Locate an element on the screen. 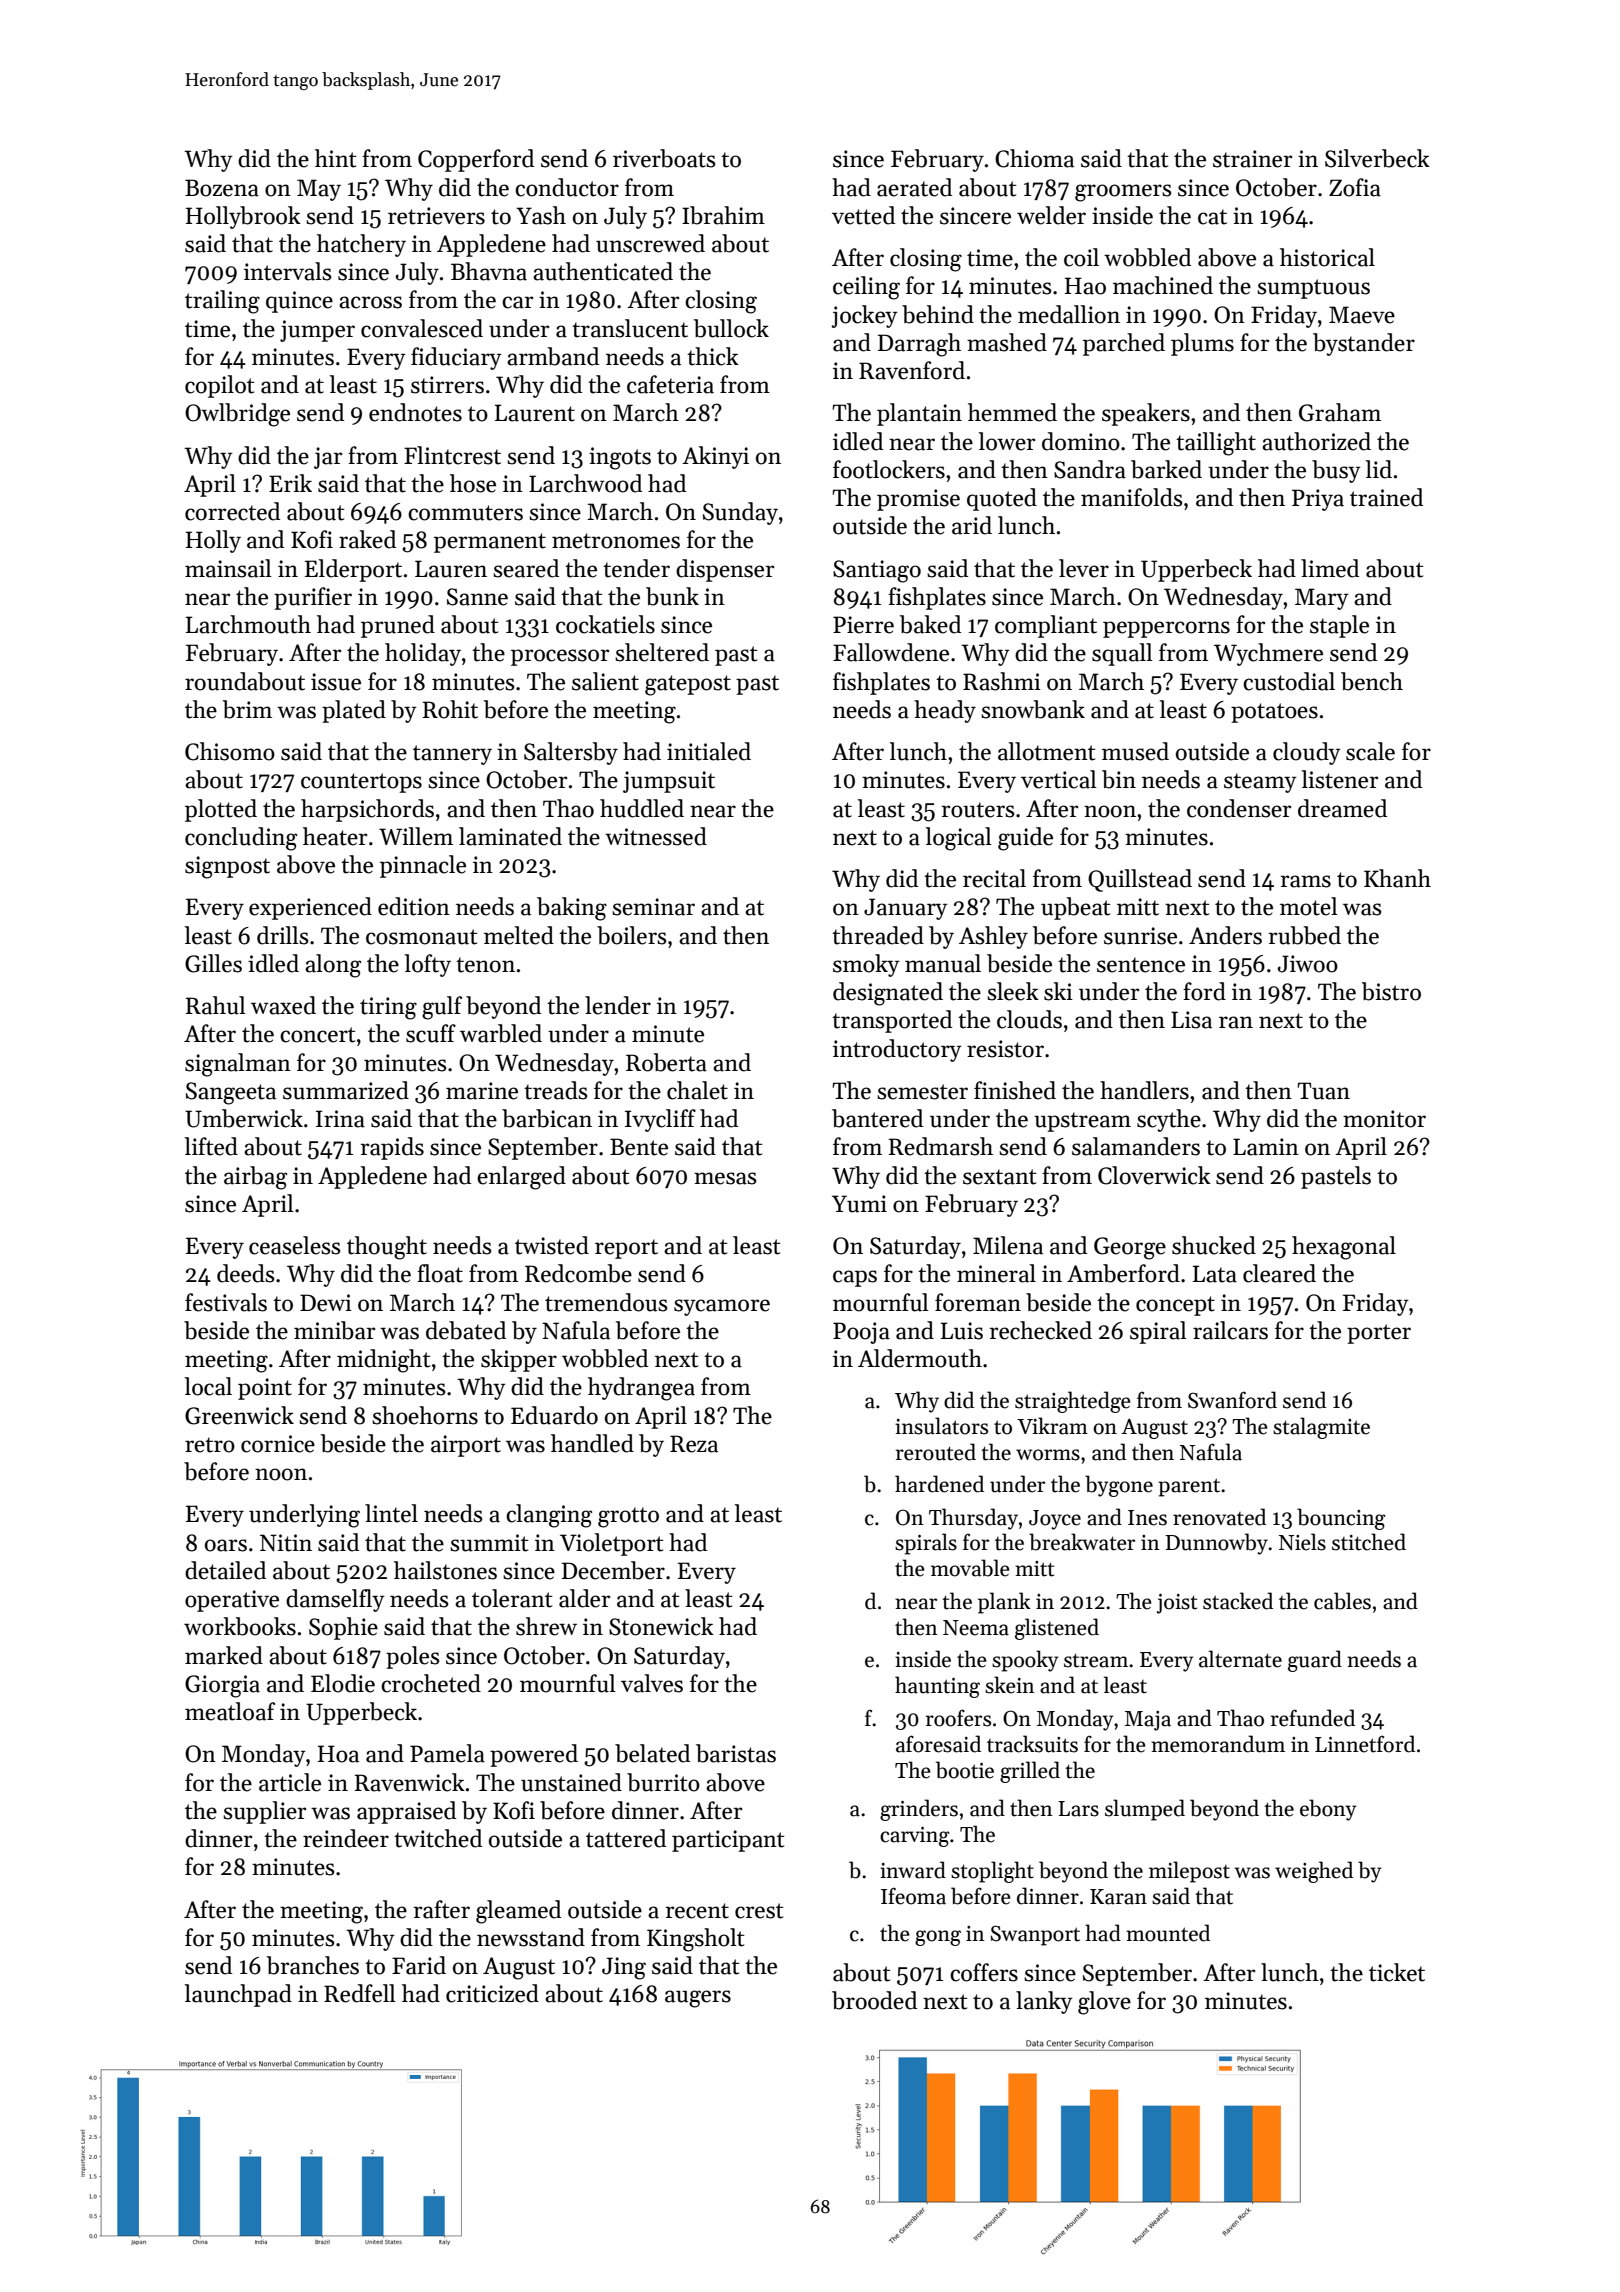 The image size is (1620, 2292). strainer is located at coordinates (1252, 159).
